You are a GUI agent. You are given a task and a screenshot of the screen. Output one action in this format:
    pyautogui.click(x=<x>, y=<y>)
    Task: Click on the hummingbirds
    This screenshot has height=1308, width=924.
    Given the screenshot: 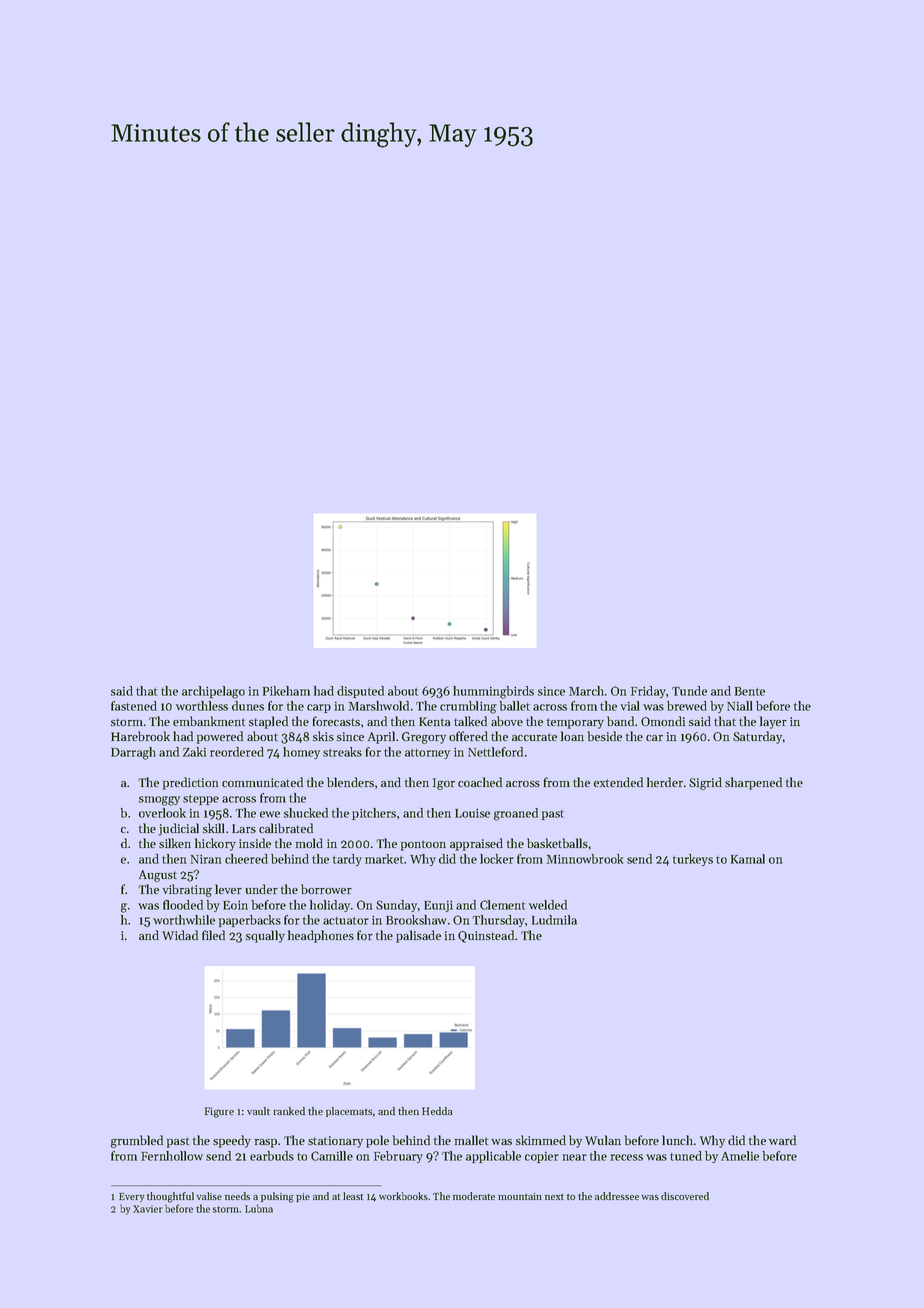 What is the action you would take?
    pyautogui.click(x=493, y=692)
